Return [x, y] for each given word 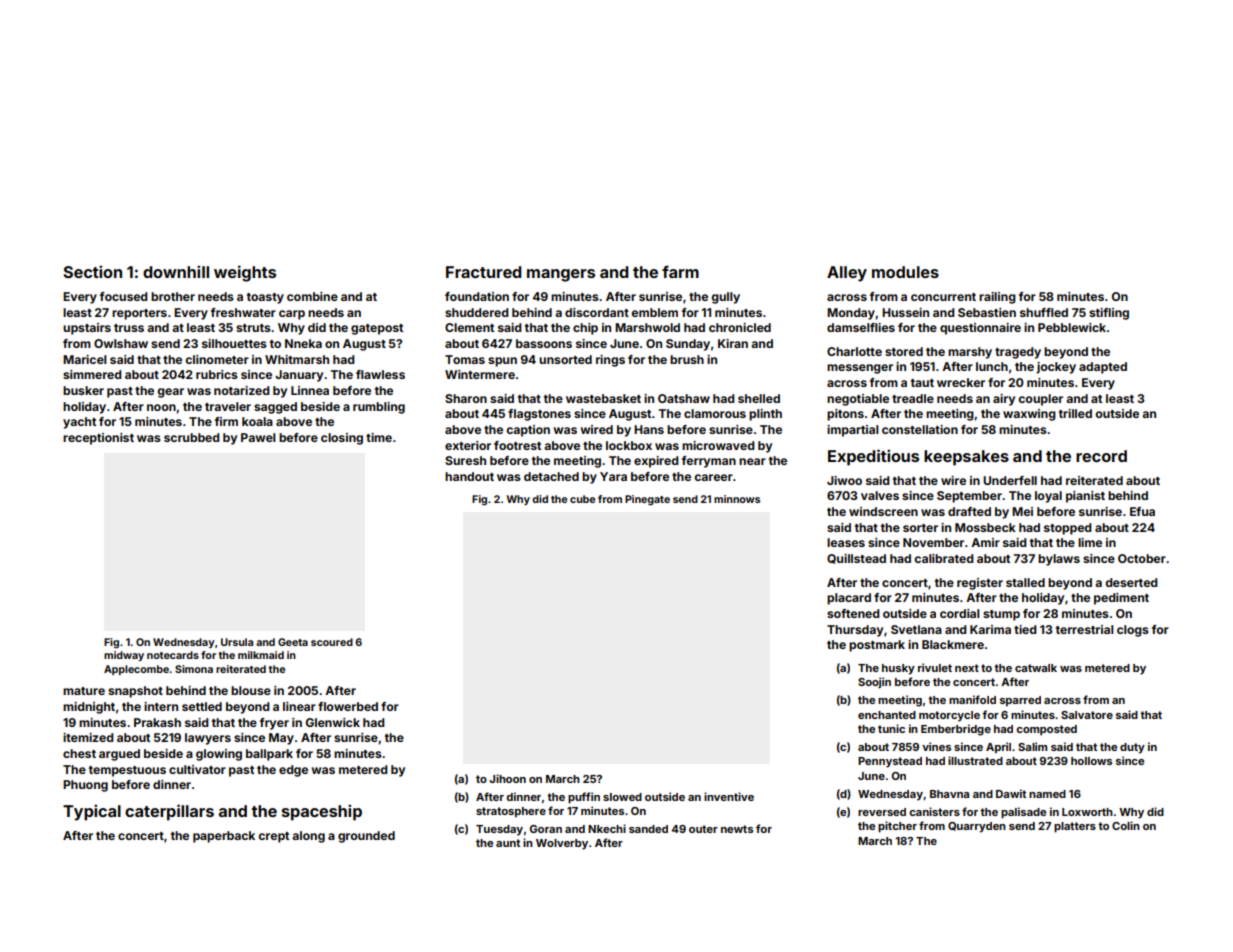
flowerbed [348, 706]
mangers [561, 275]
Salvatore [1087, 715]
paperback [224, 837]
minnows [737, 499]
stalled [1025, 582]
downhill [176, 271]
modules [905, 272]
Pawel [258, 437]
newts [737, 829]
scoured [332, 642]
